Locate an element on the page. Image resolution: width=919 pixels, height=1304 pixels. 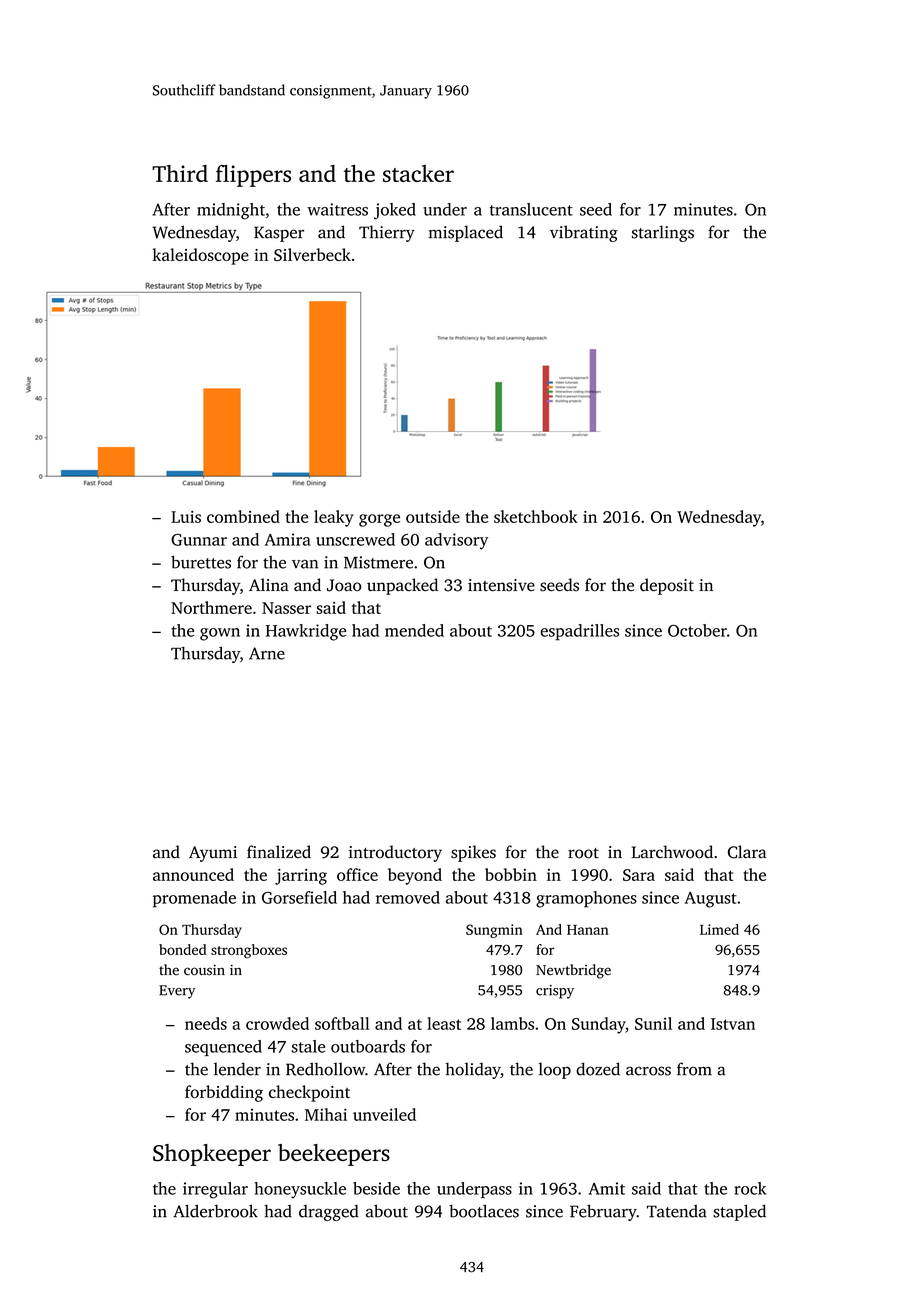
kaleidoscope is located at coordinates (201, 256).
